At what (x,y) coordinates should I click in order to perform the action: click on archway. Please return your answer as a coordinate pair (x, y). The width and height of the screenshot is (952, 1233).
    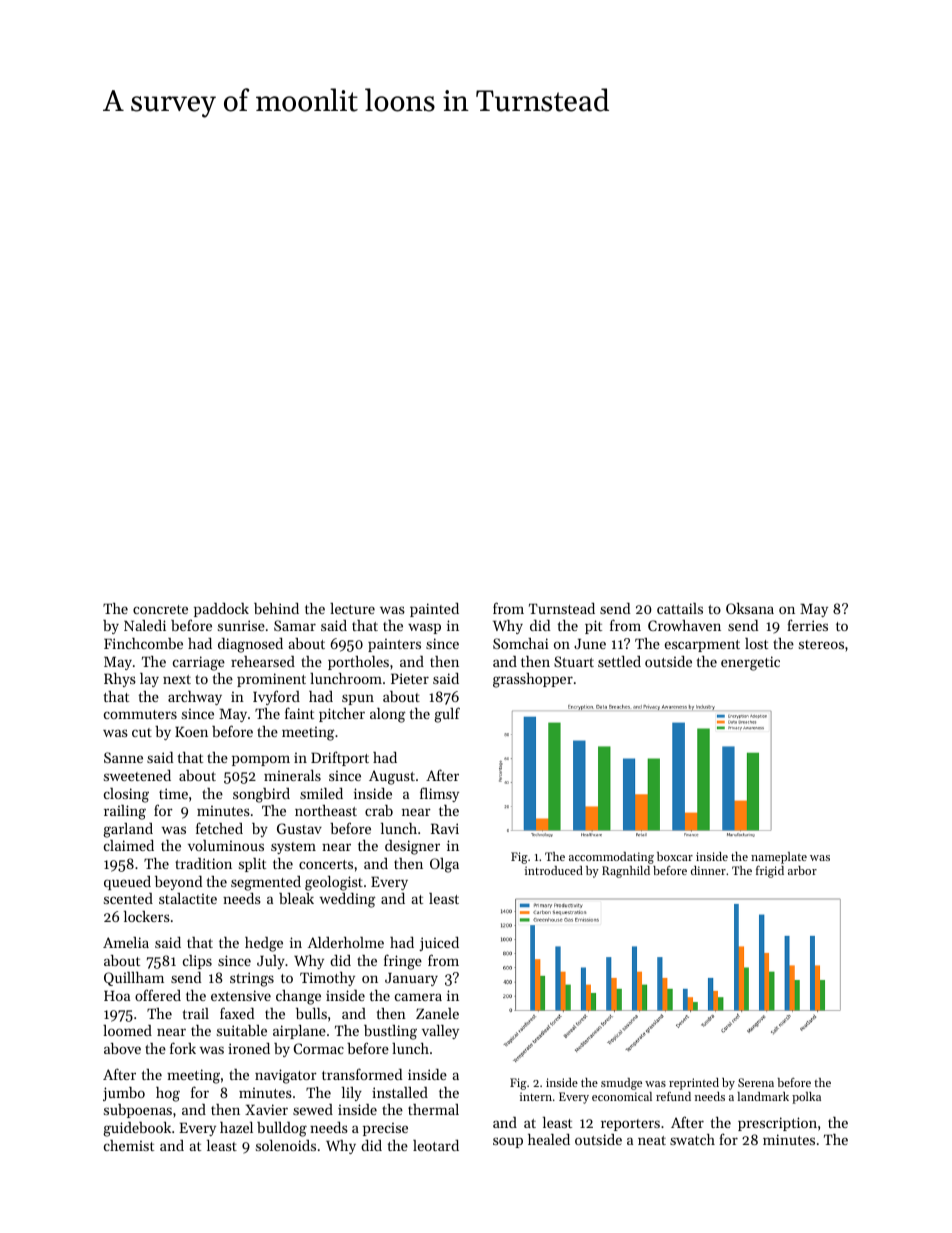
    Looking at the image, I should click on (195, 698).
